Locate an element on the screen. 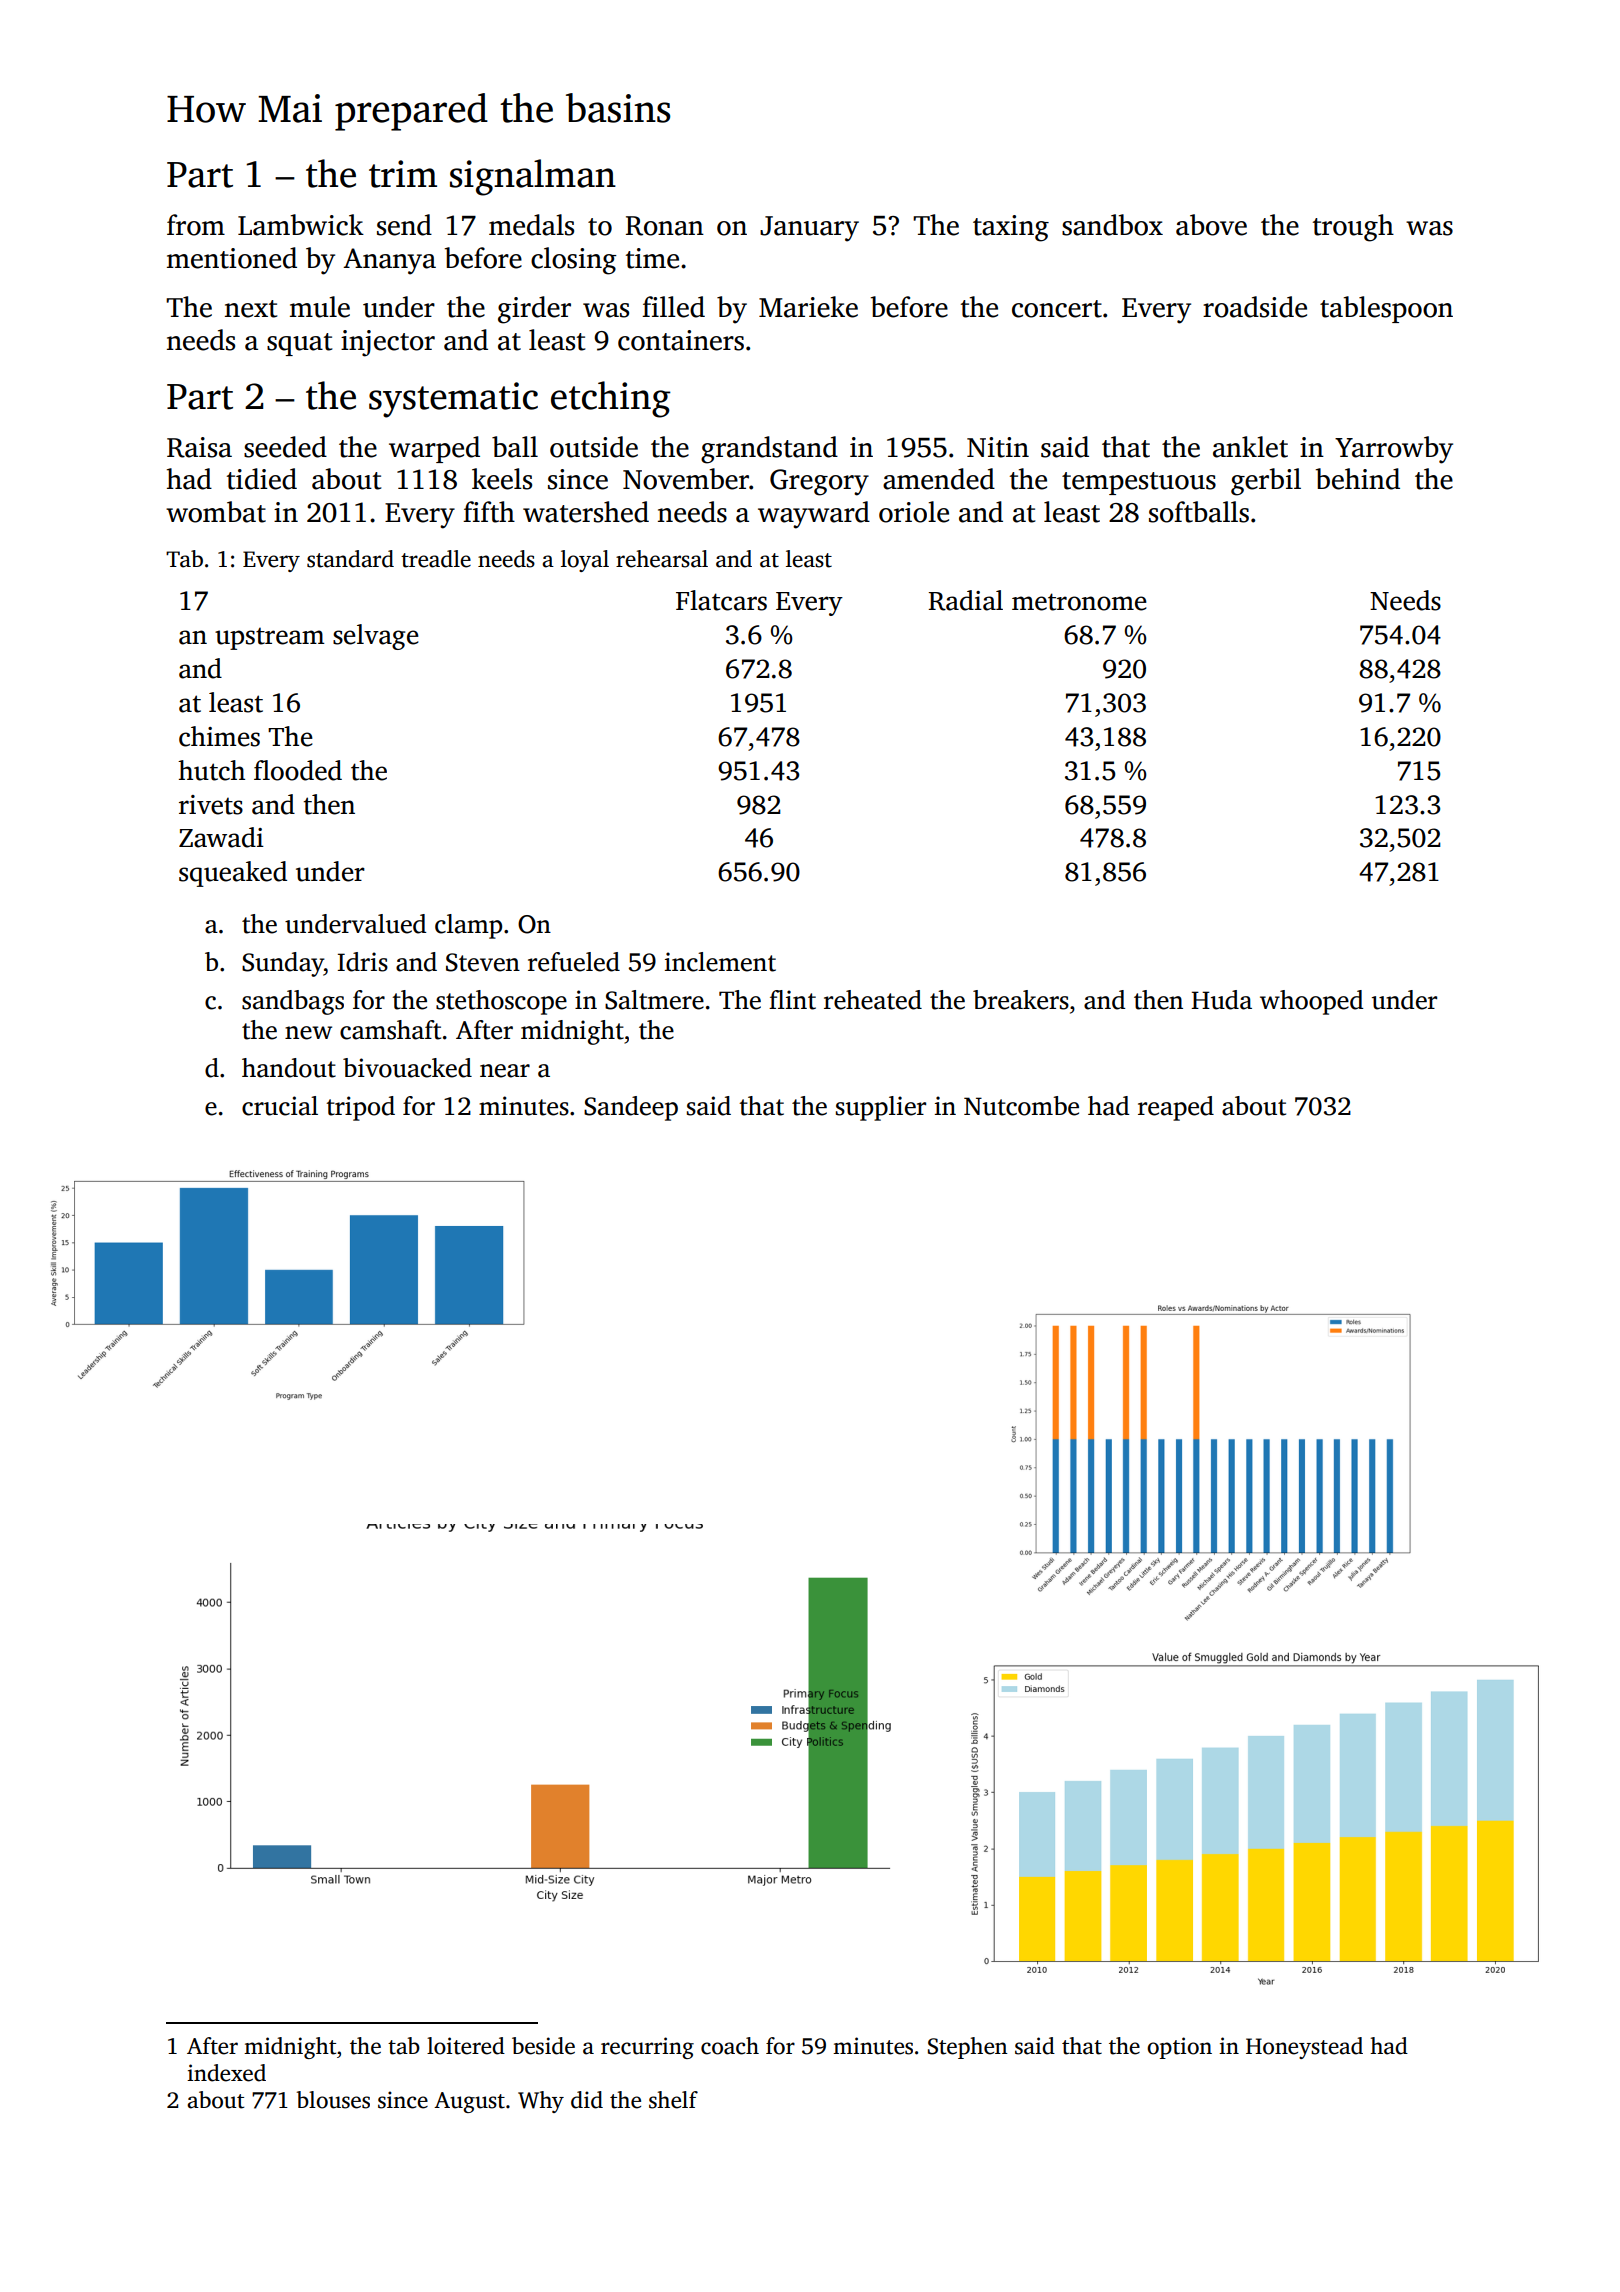 This screenshot has height=2292, width=1620. indexed is located at coordinates (226, 2073).
